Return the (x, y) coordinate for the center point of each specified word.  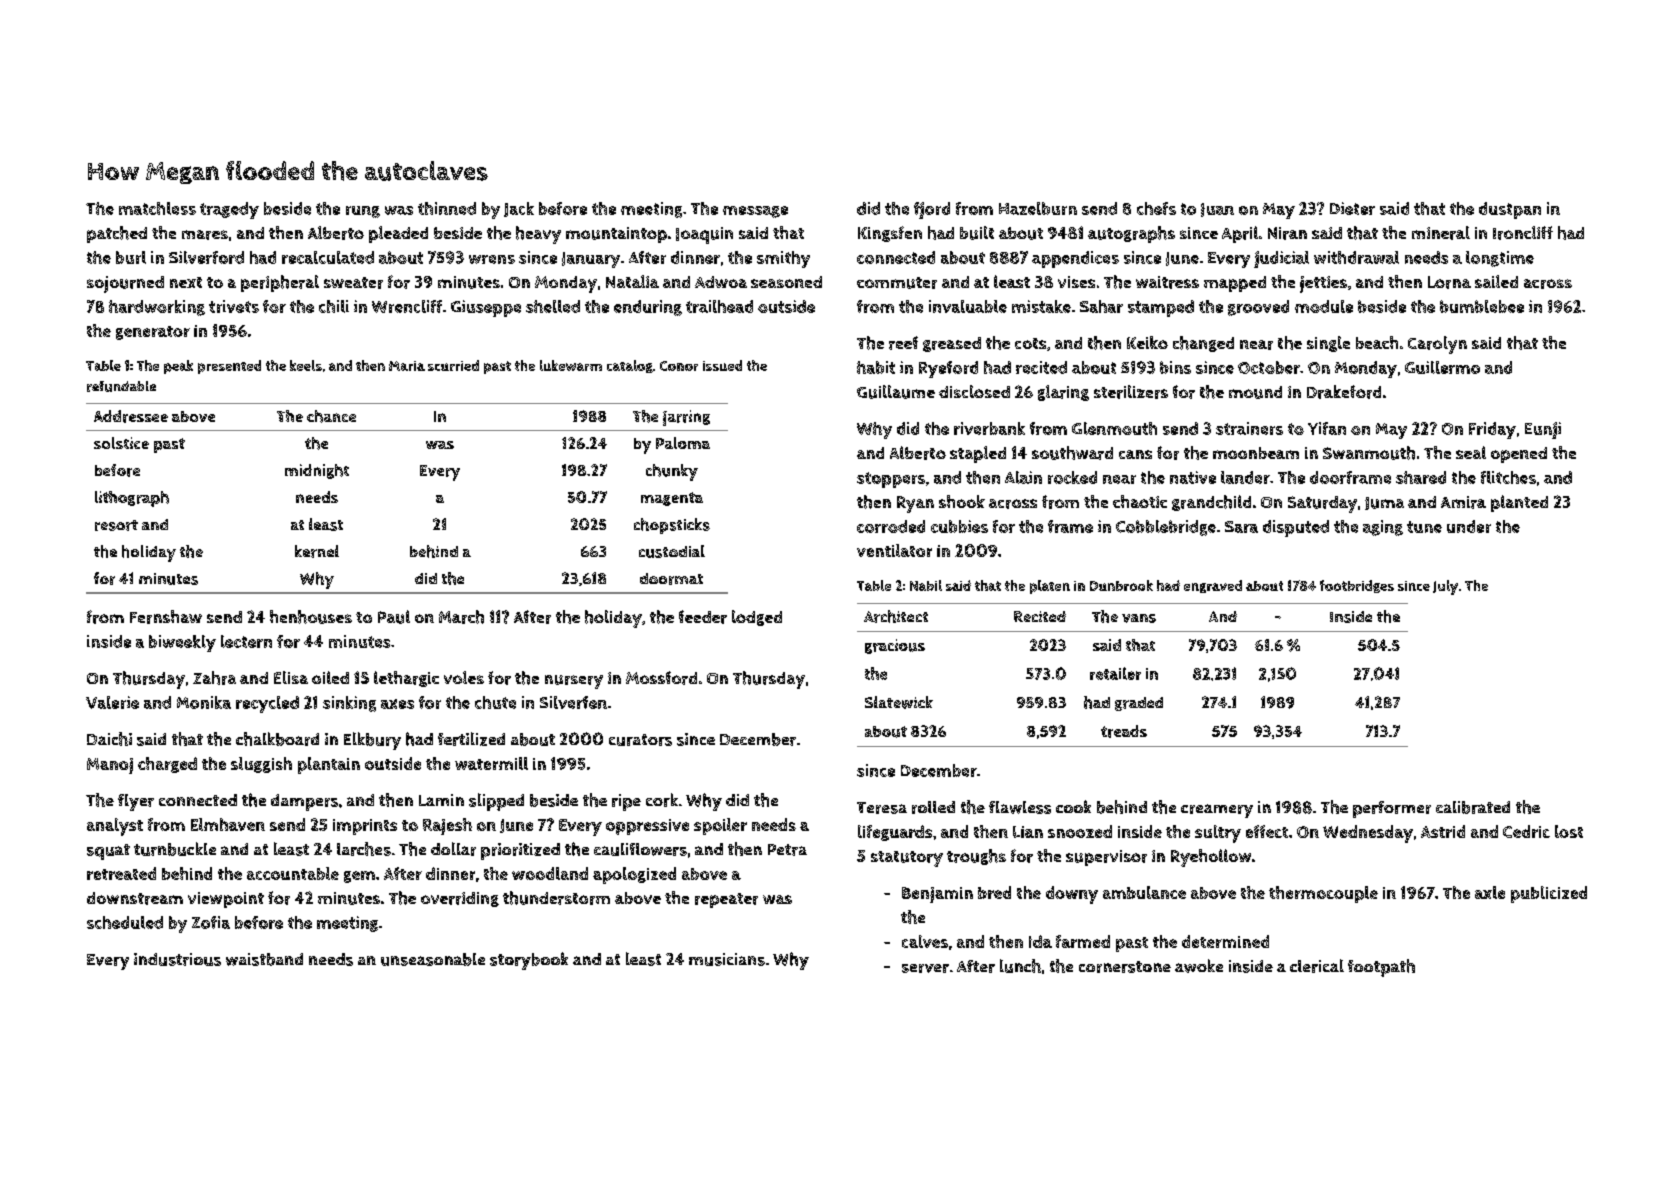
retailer (1115, 673)
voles (464, 677)
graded (1139, 704)
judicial (1281, 259)
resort (116, 525)
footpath (1381, 968)
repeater (726, 900)
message (755, 212)
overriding (460, 899)
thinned (447, 208)
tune (1424, 527)
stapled (978, 454)
